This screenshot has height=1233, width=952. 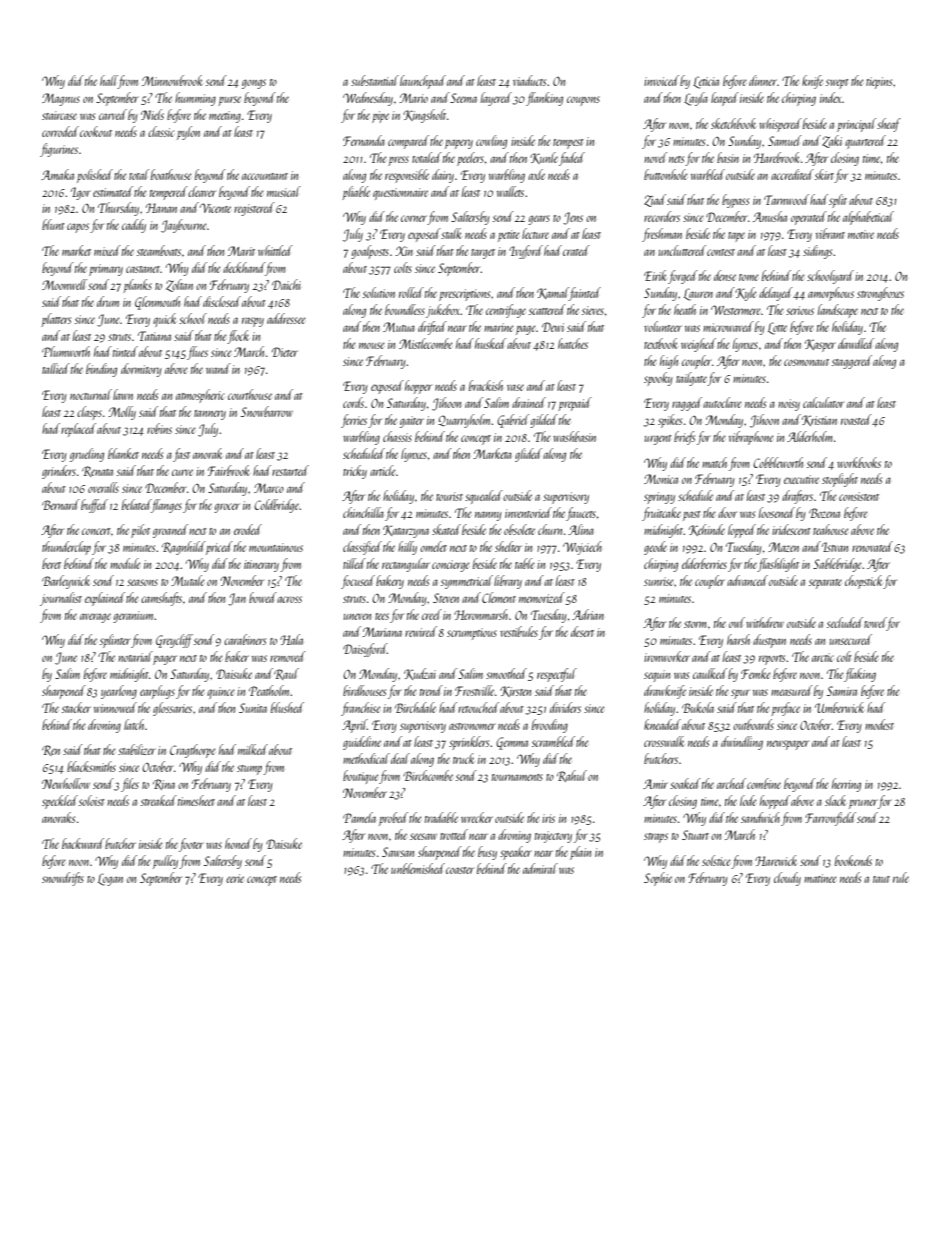 I want to click on motive, so click(x=861, y=234).
